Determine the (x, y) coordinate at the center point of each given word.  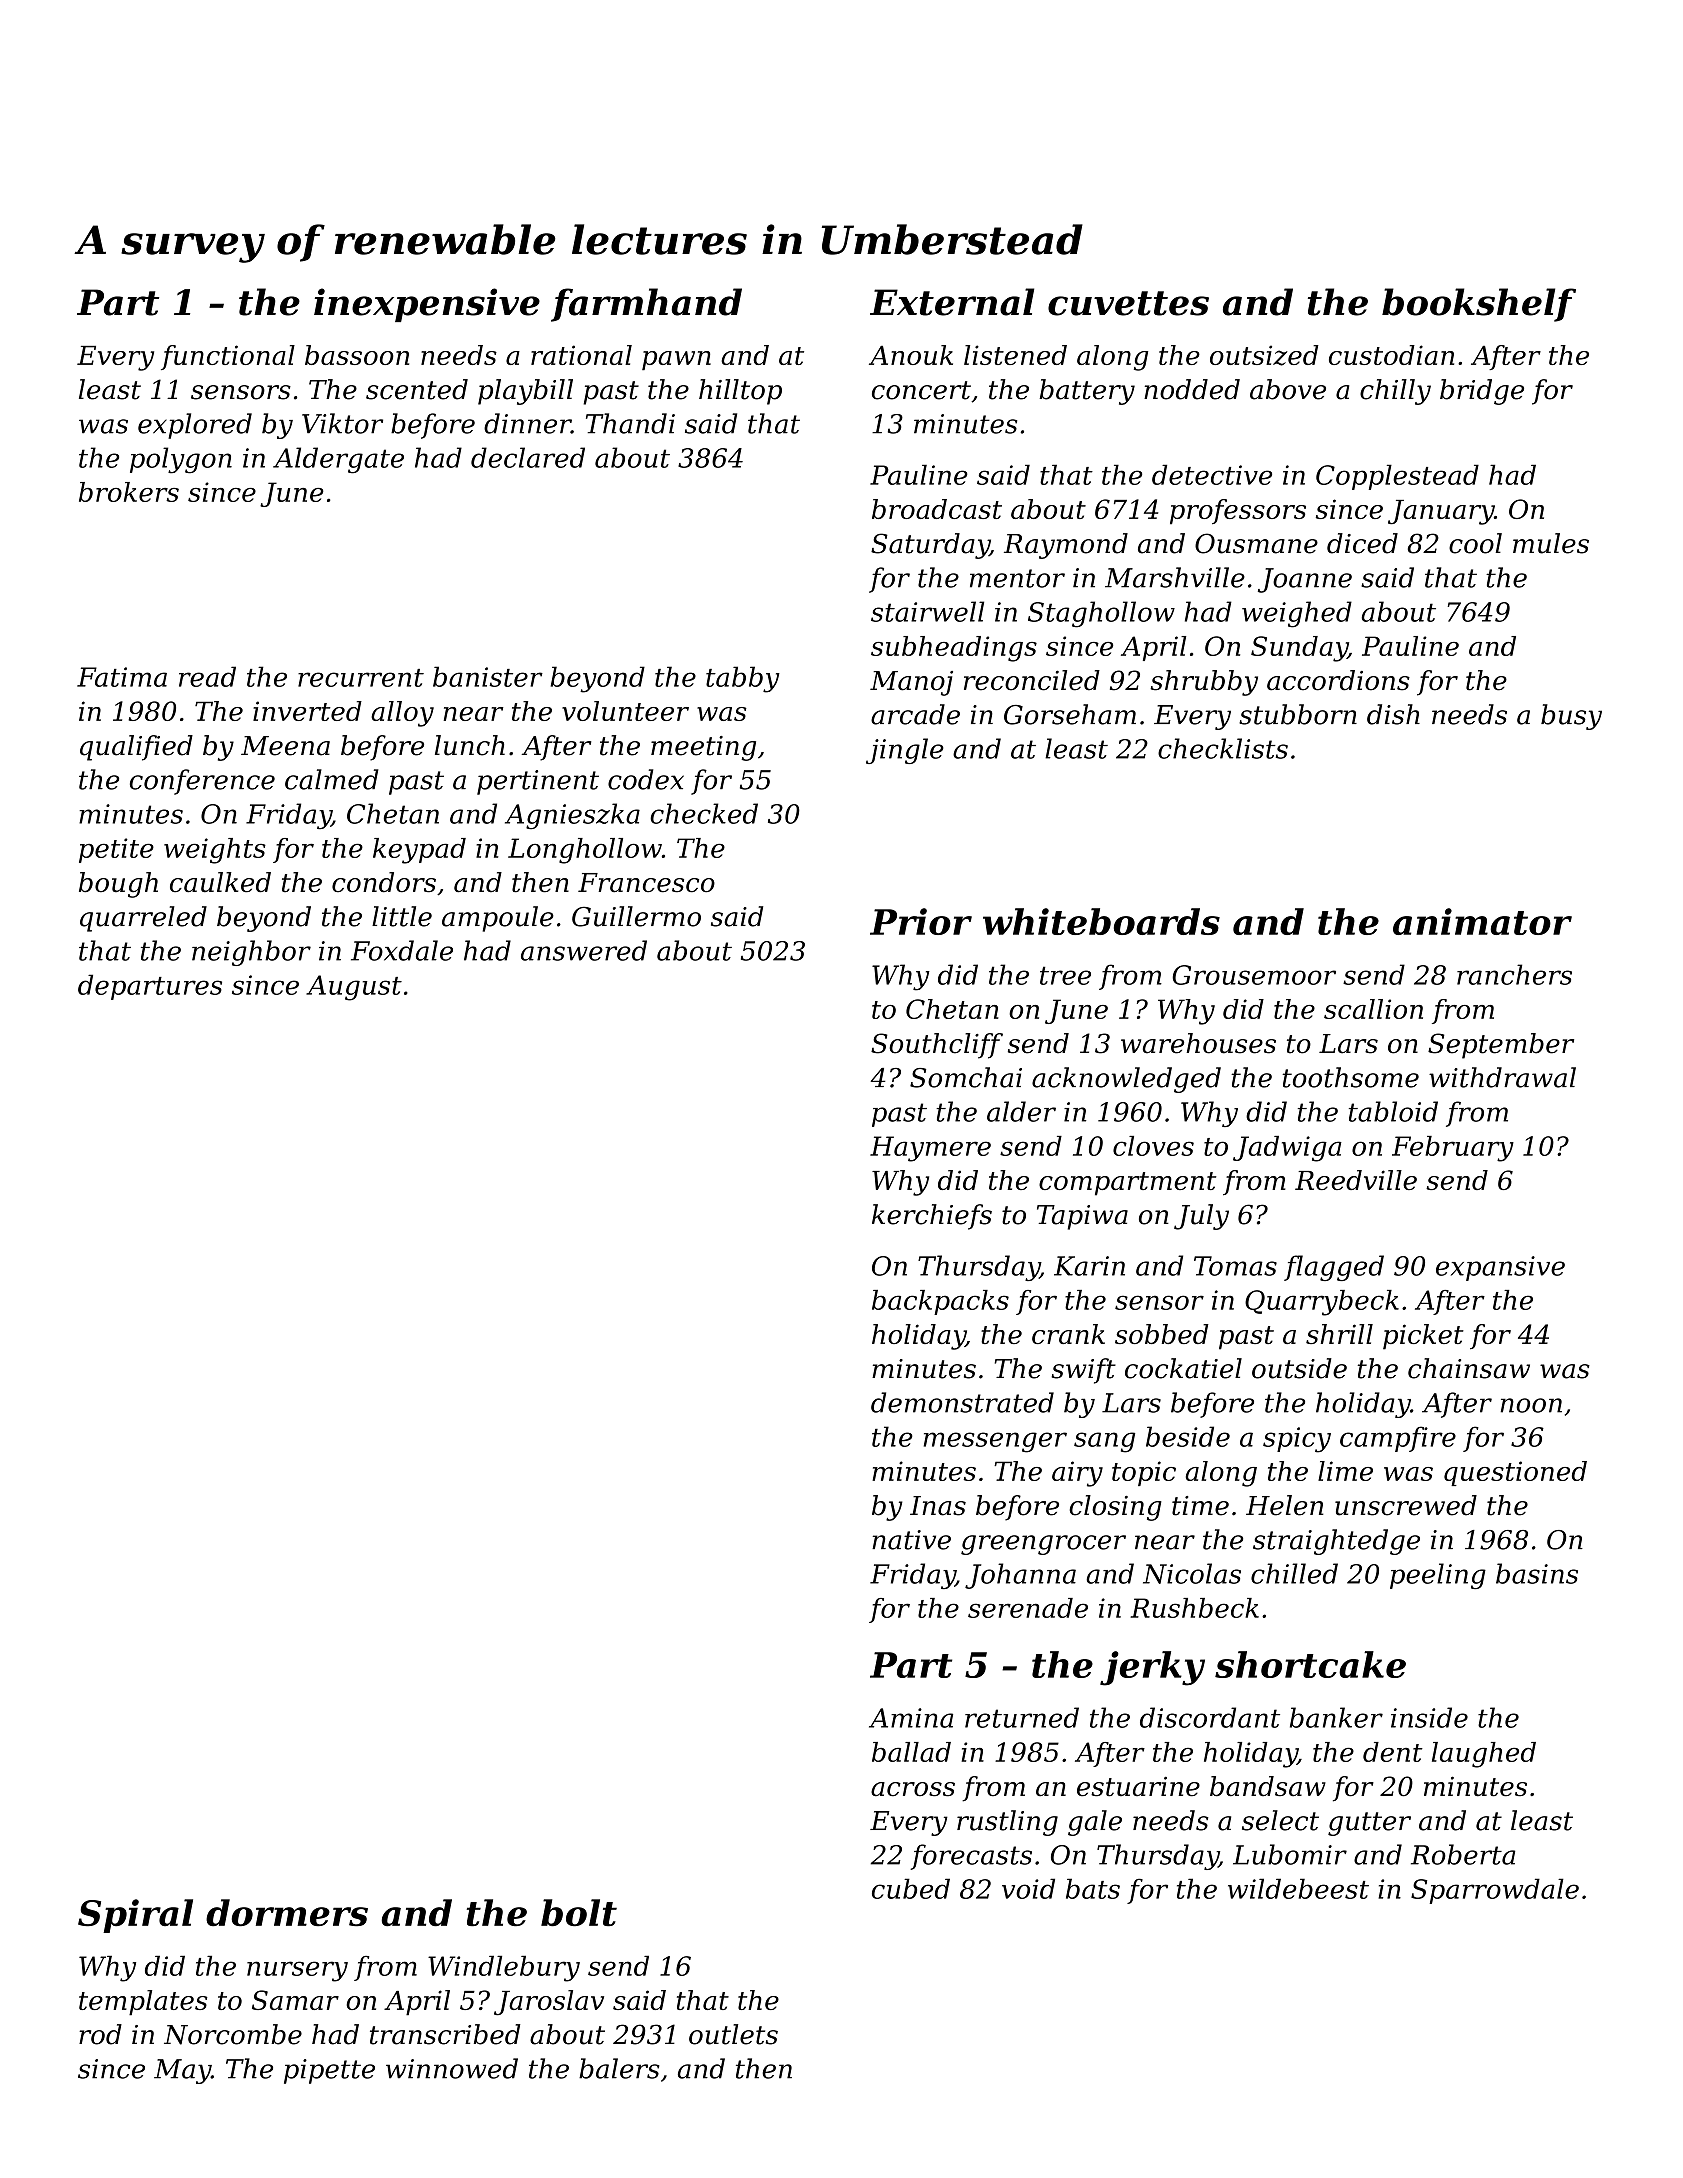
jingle (905, 751)
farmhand (646, 305)
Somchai (966, 1077)
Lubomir (1290, 1854)
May (182, 2071)
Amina (911, 1718)
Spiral (135, 1916)
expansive (1500, 1268)
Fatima (122, 677)
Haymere (930, 1149)
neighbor (251, 953)
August (354, 988)
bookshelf (1479, 305)
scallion (1373, 1009)
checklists (1223, 748)
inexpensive (427, 305)
